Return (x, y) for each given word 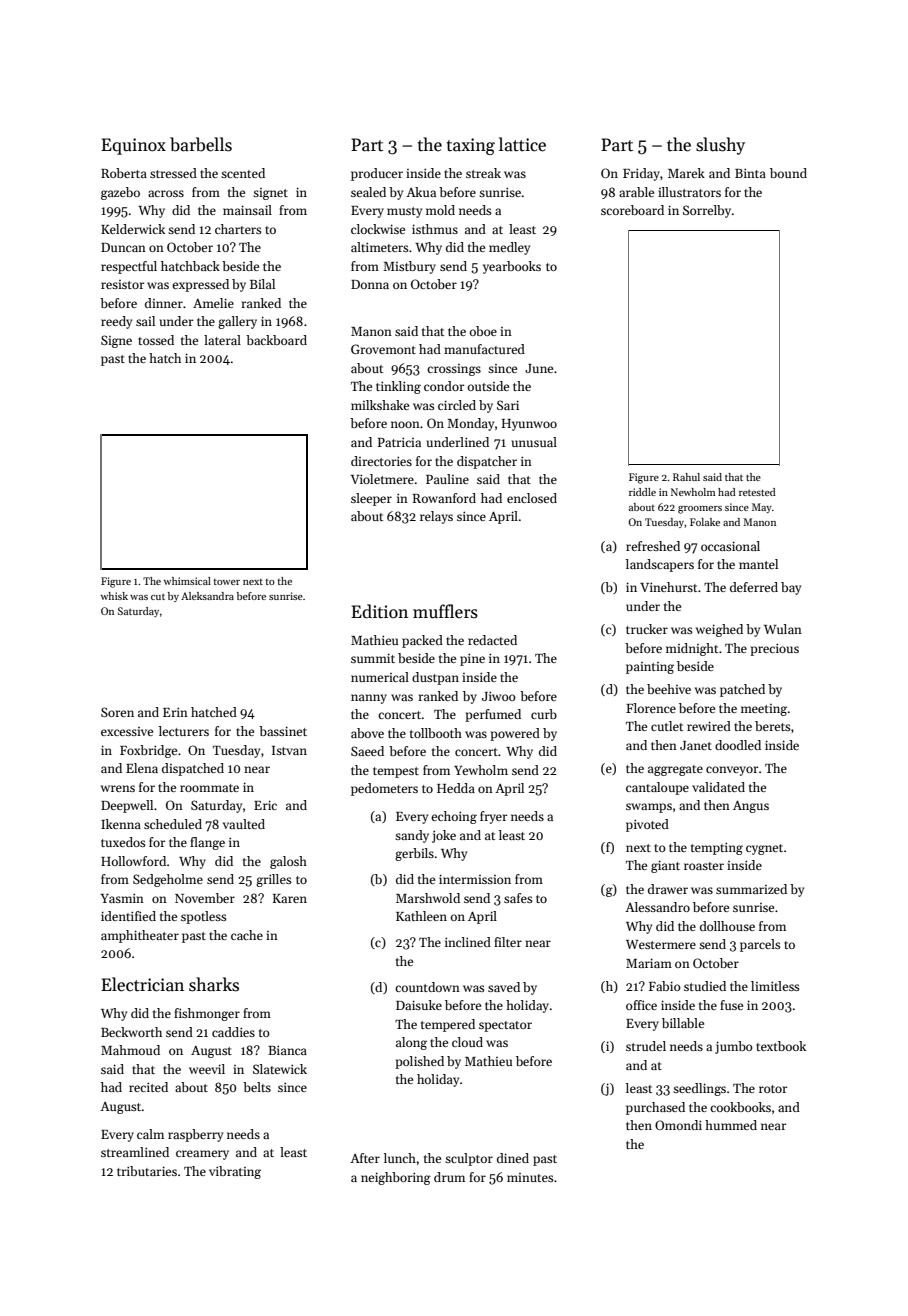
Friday (641, 174)
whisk (114, 596)
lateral (222, 340)
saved (504, 987)
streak (483, 173)
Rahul (686, 477)
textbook (781, 1046)
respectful (129, 267)
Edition (379, 611)
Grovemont (383, 349)
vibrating (235, 1172)
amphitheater (140, 936)
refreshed (653, 546)
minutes (530, 1177)
